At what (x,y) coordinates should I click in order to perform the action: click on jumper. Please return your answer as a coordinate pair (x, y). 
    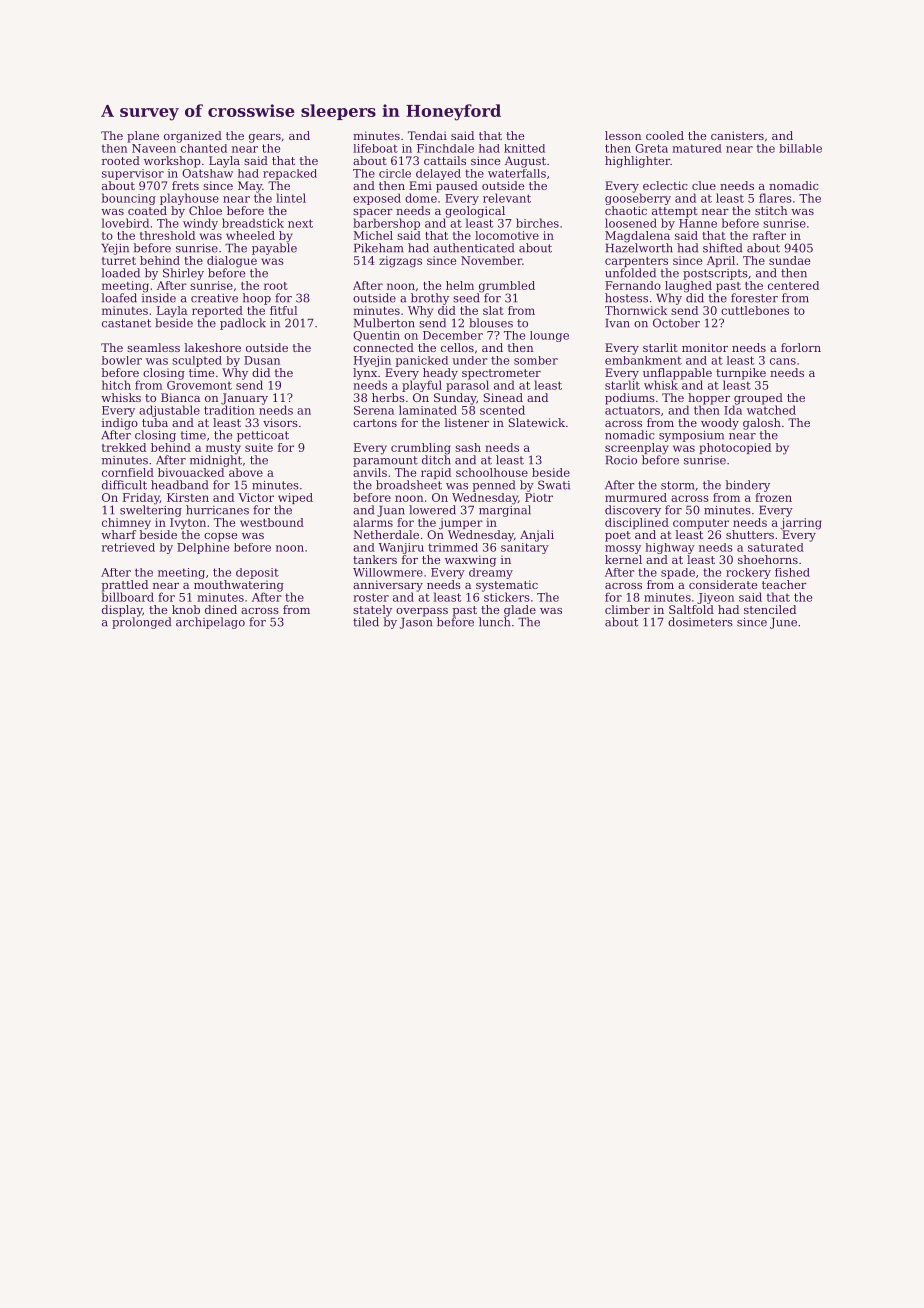
    Looking at the image, I should click on (461, 524).
